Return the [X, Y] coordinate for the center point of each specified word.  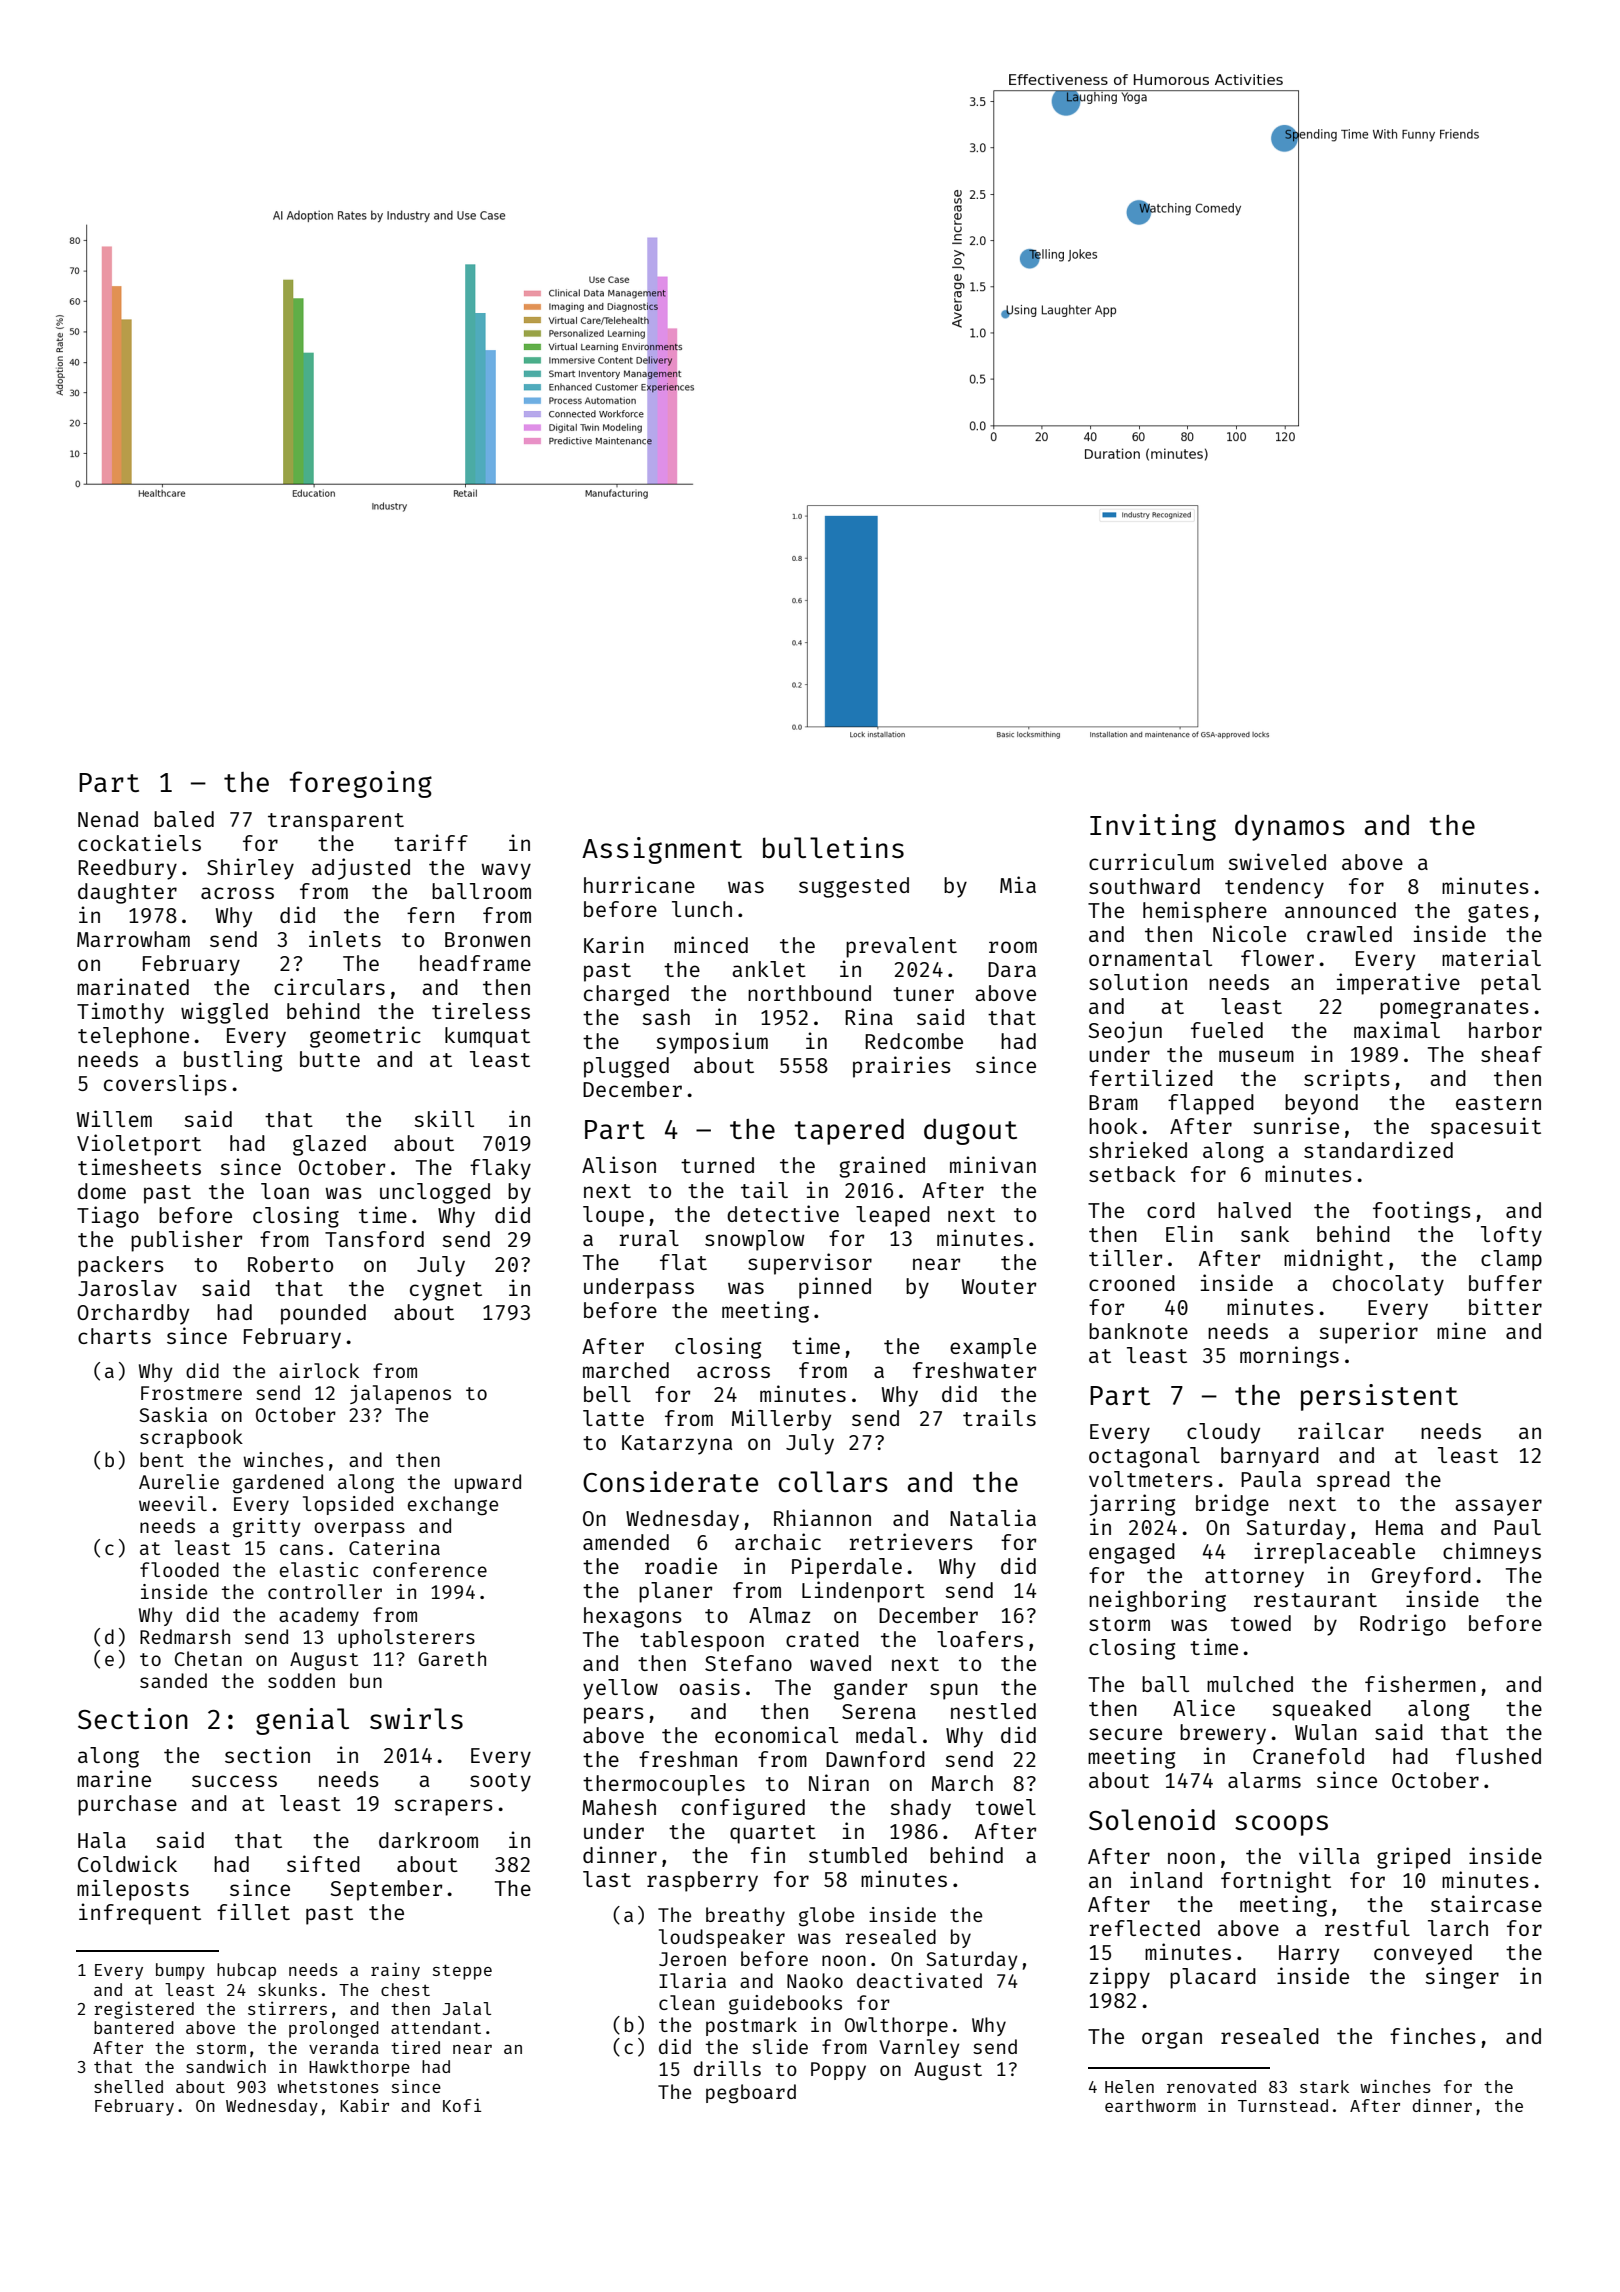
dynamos [1290, 827]
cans [301, 1549]
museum [1256, 1056]
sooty [500, 1782]
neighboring [1157, 1601]
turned [717, 1165]
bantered [134, 2027]
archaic [778, 1541]
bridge [1232, 1505]
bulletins [833, 847]
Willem [114, 1118]
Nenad [108, 819]
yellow [620, 1689]
